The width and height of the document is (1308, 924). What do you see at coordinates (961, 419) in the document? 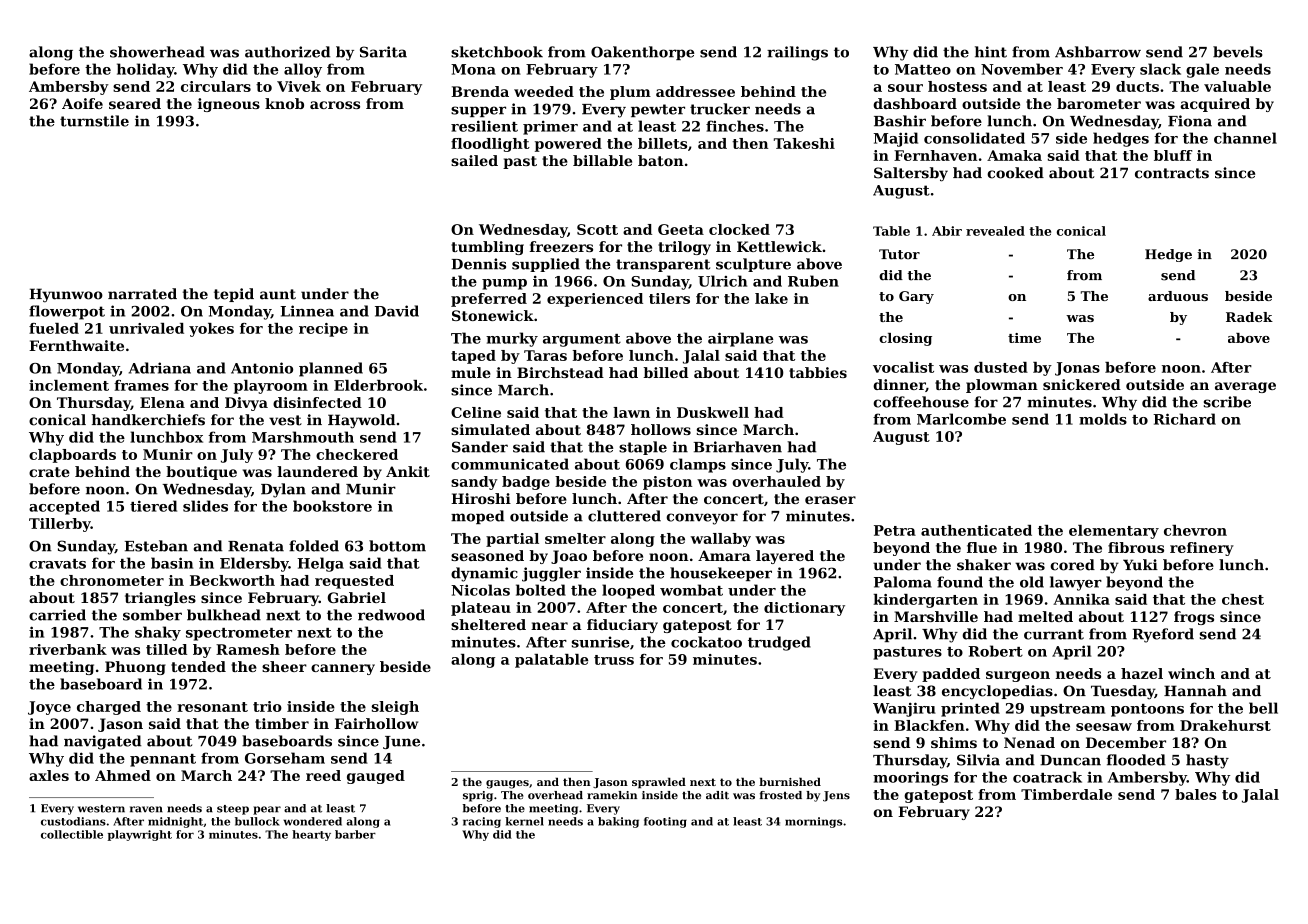
I see `Marlcombe` at bounding box center [961, 419].
